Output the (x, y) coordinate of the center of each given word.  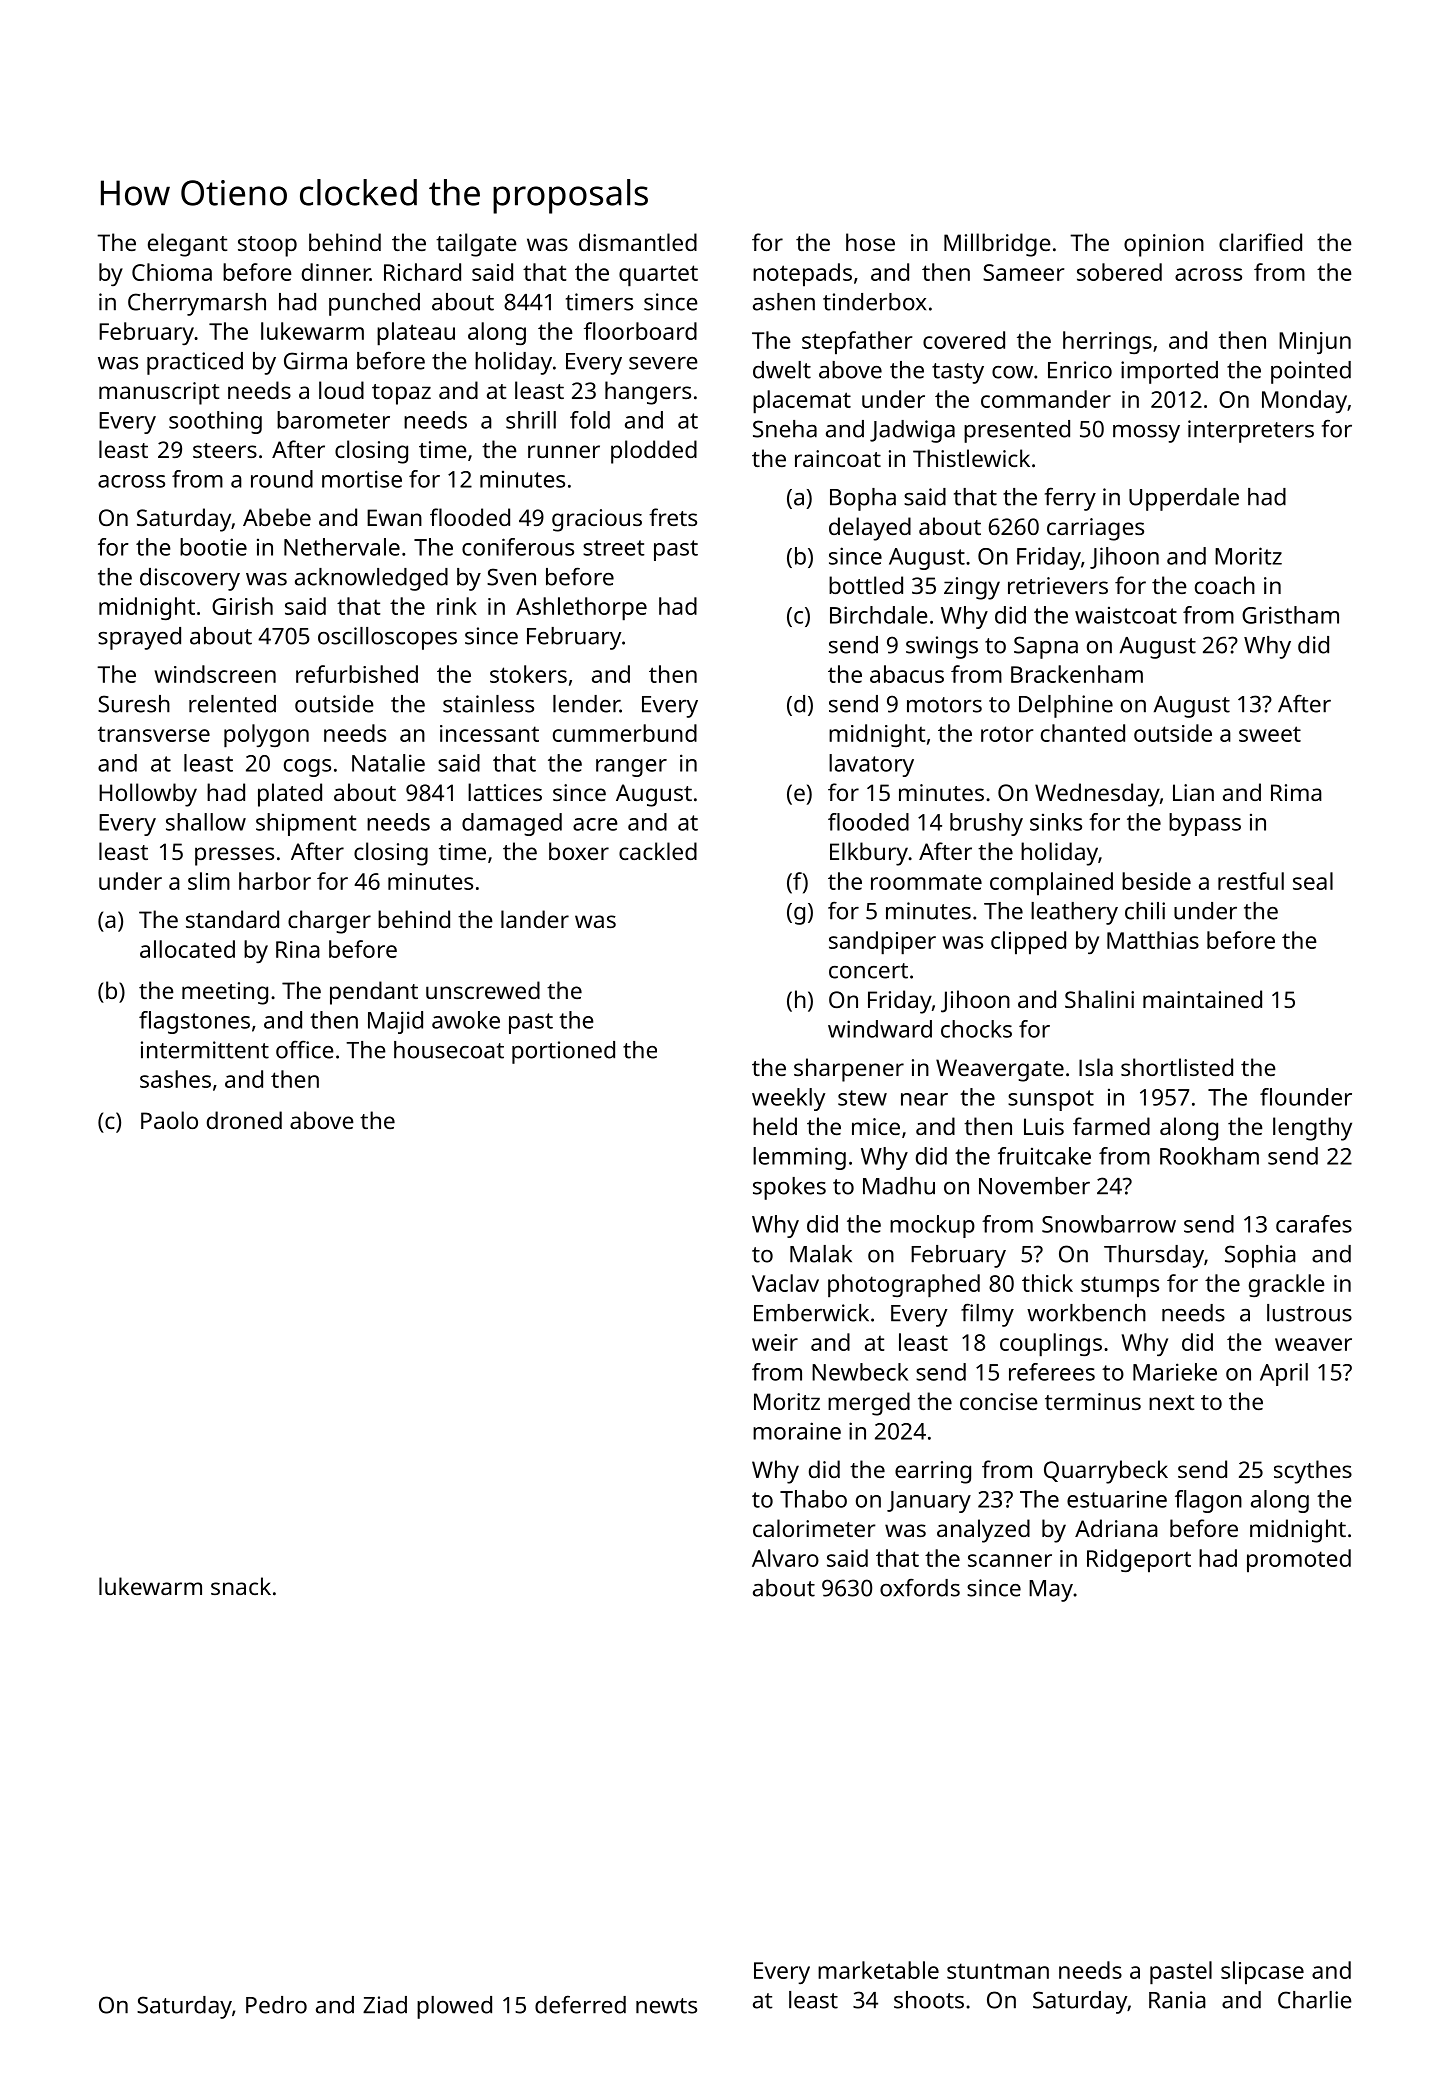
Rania (1177, 2000)
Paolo (169, 1120)
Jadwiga (912, 431)
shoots (929, 2000)
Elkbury (869, 854)
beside (1156, 881)
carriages (1095, 529)
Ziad (385, 2005)
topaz (401, 394)
